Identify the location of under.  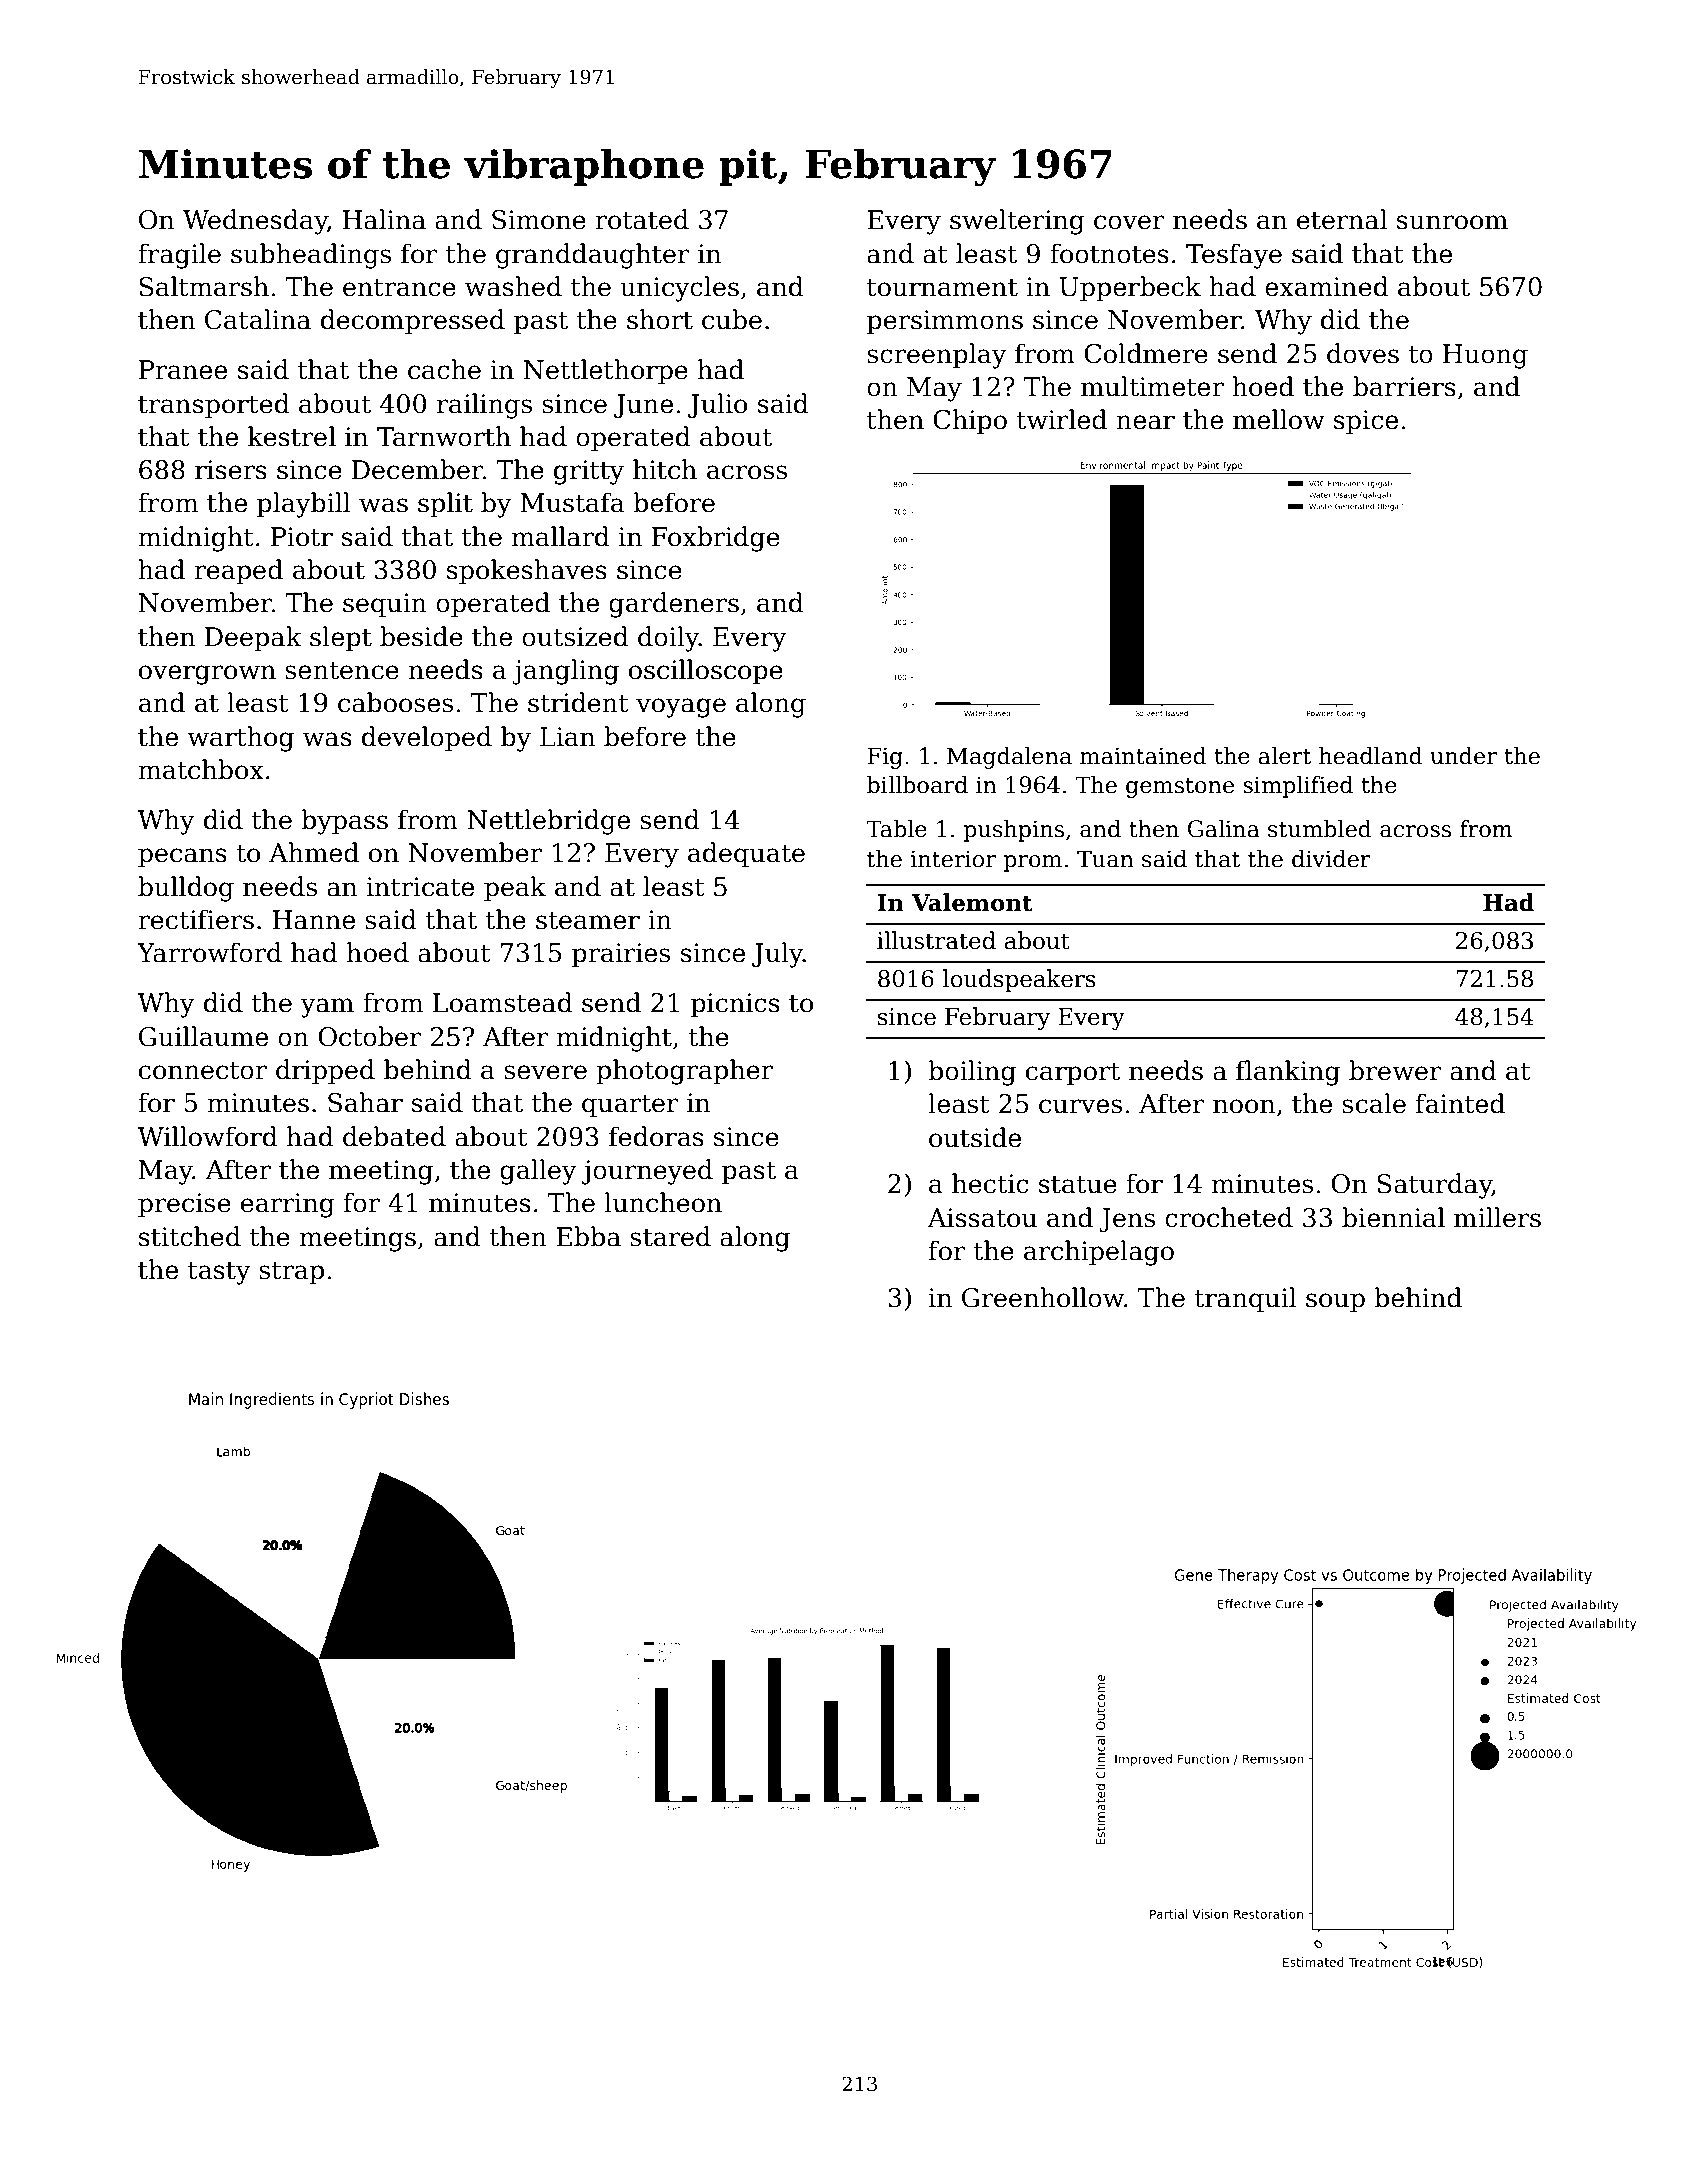
(1463, 756).
